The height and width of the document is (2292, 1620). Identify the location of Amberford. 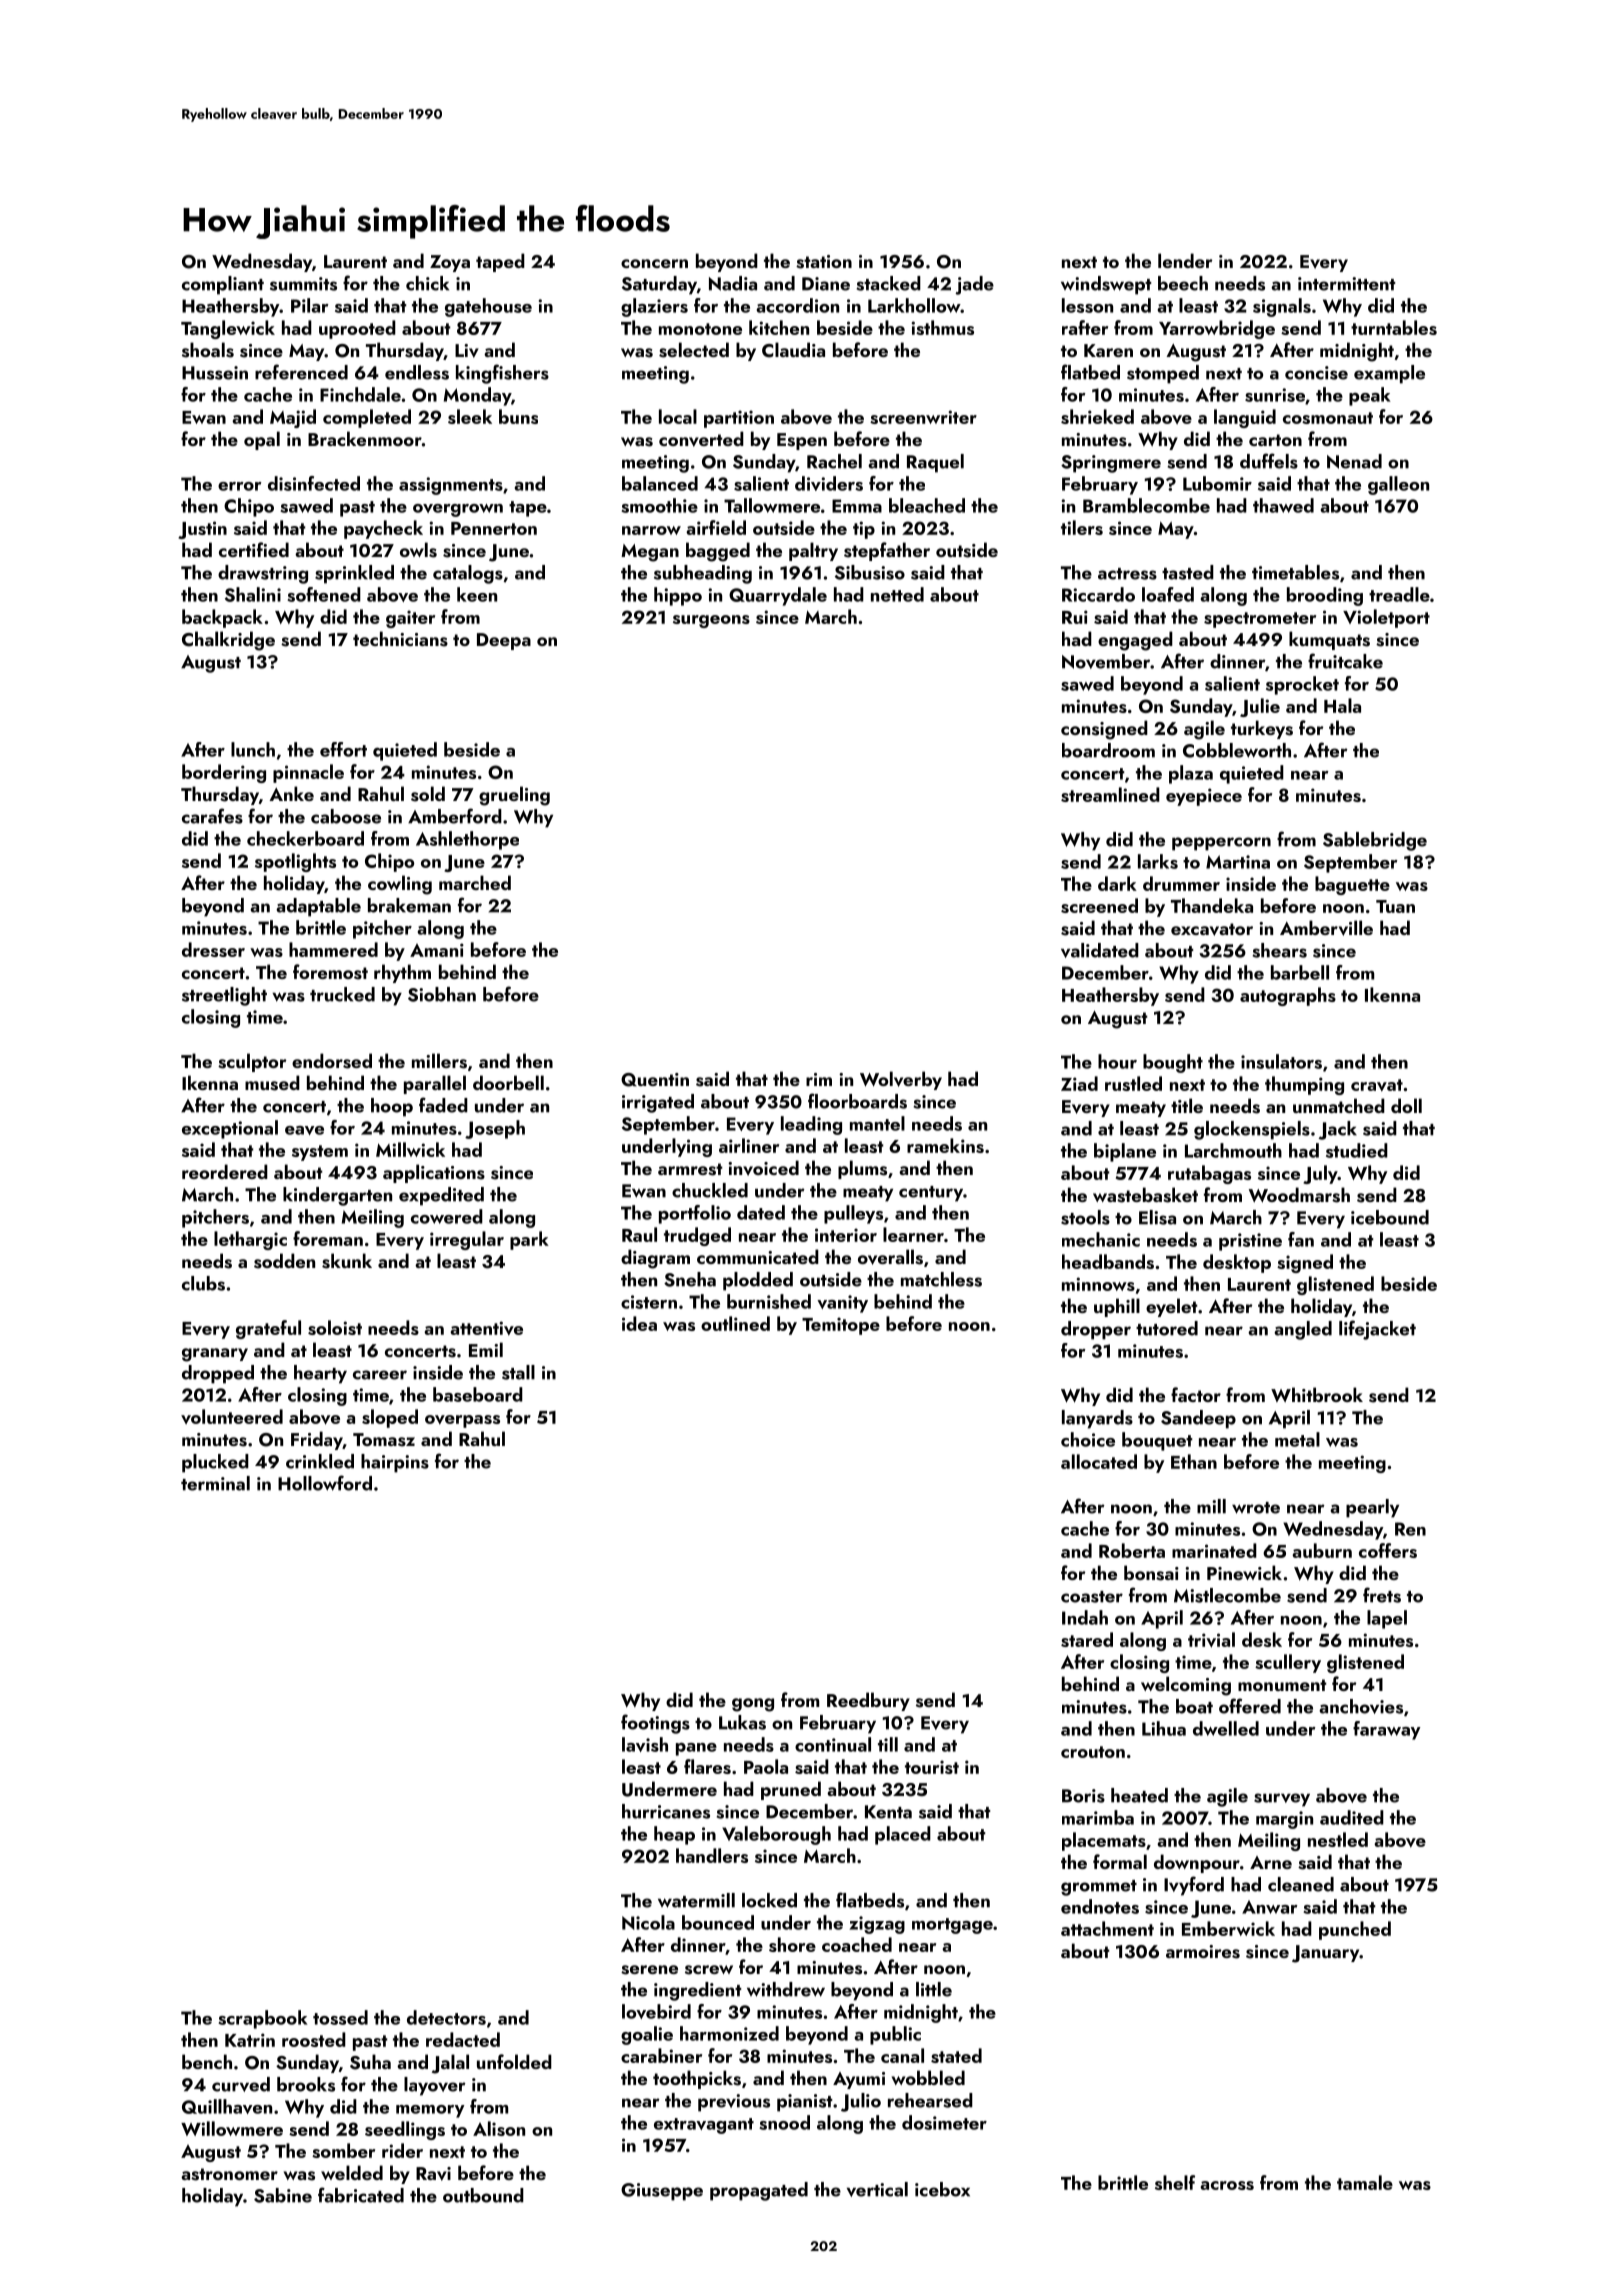
(455, 816).
